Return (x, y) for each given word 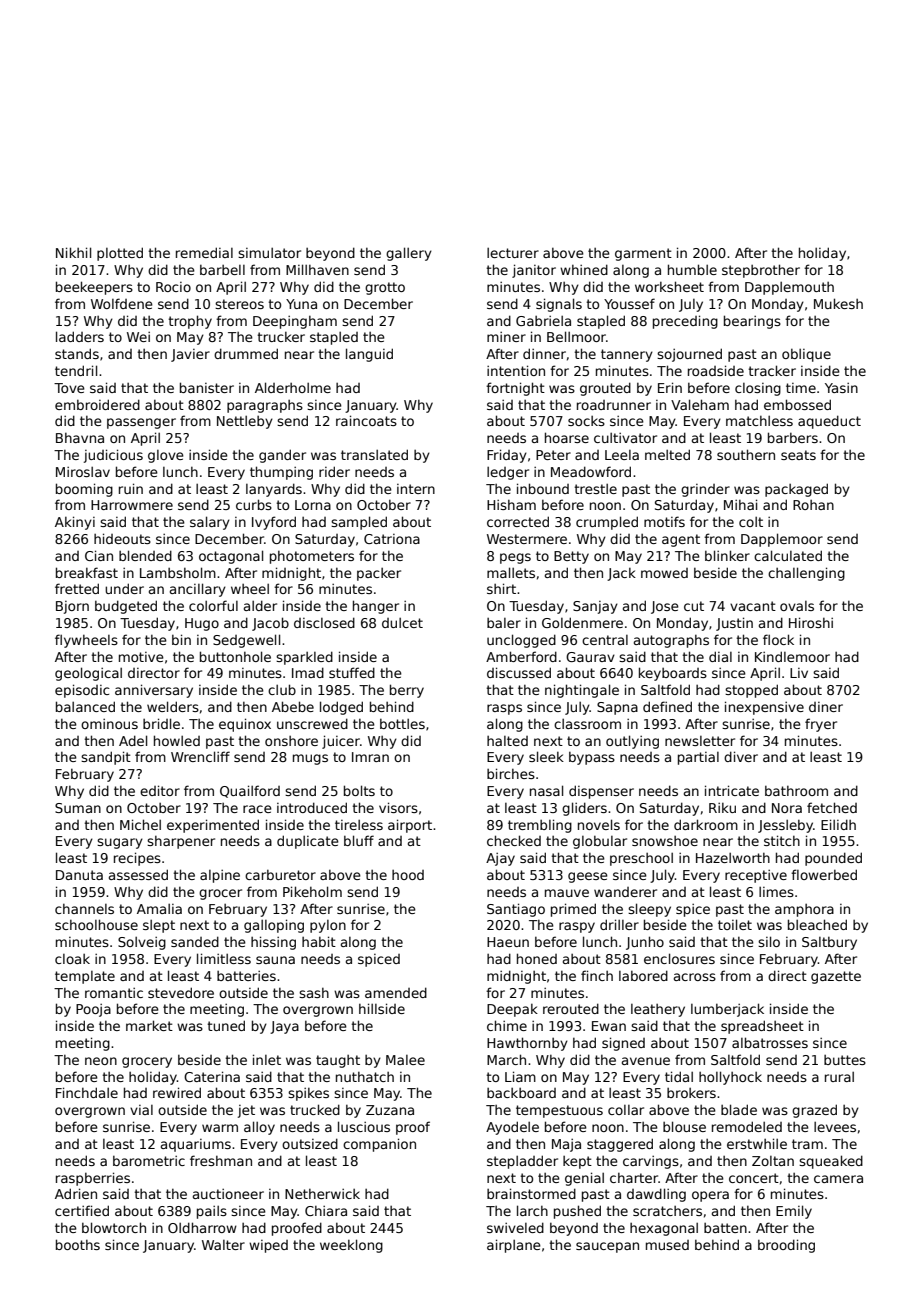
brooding (786, 1246)
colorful (213, 605)
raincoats (366, 420)
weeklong (351, 1246)
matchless (759, 421)
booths (78, 1244)
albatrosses (770, 1042)
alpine (220, 876)
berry (407, 691)
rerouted (571, 1008)
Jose (665, 607)
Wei (138, 337)
